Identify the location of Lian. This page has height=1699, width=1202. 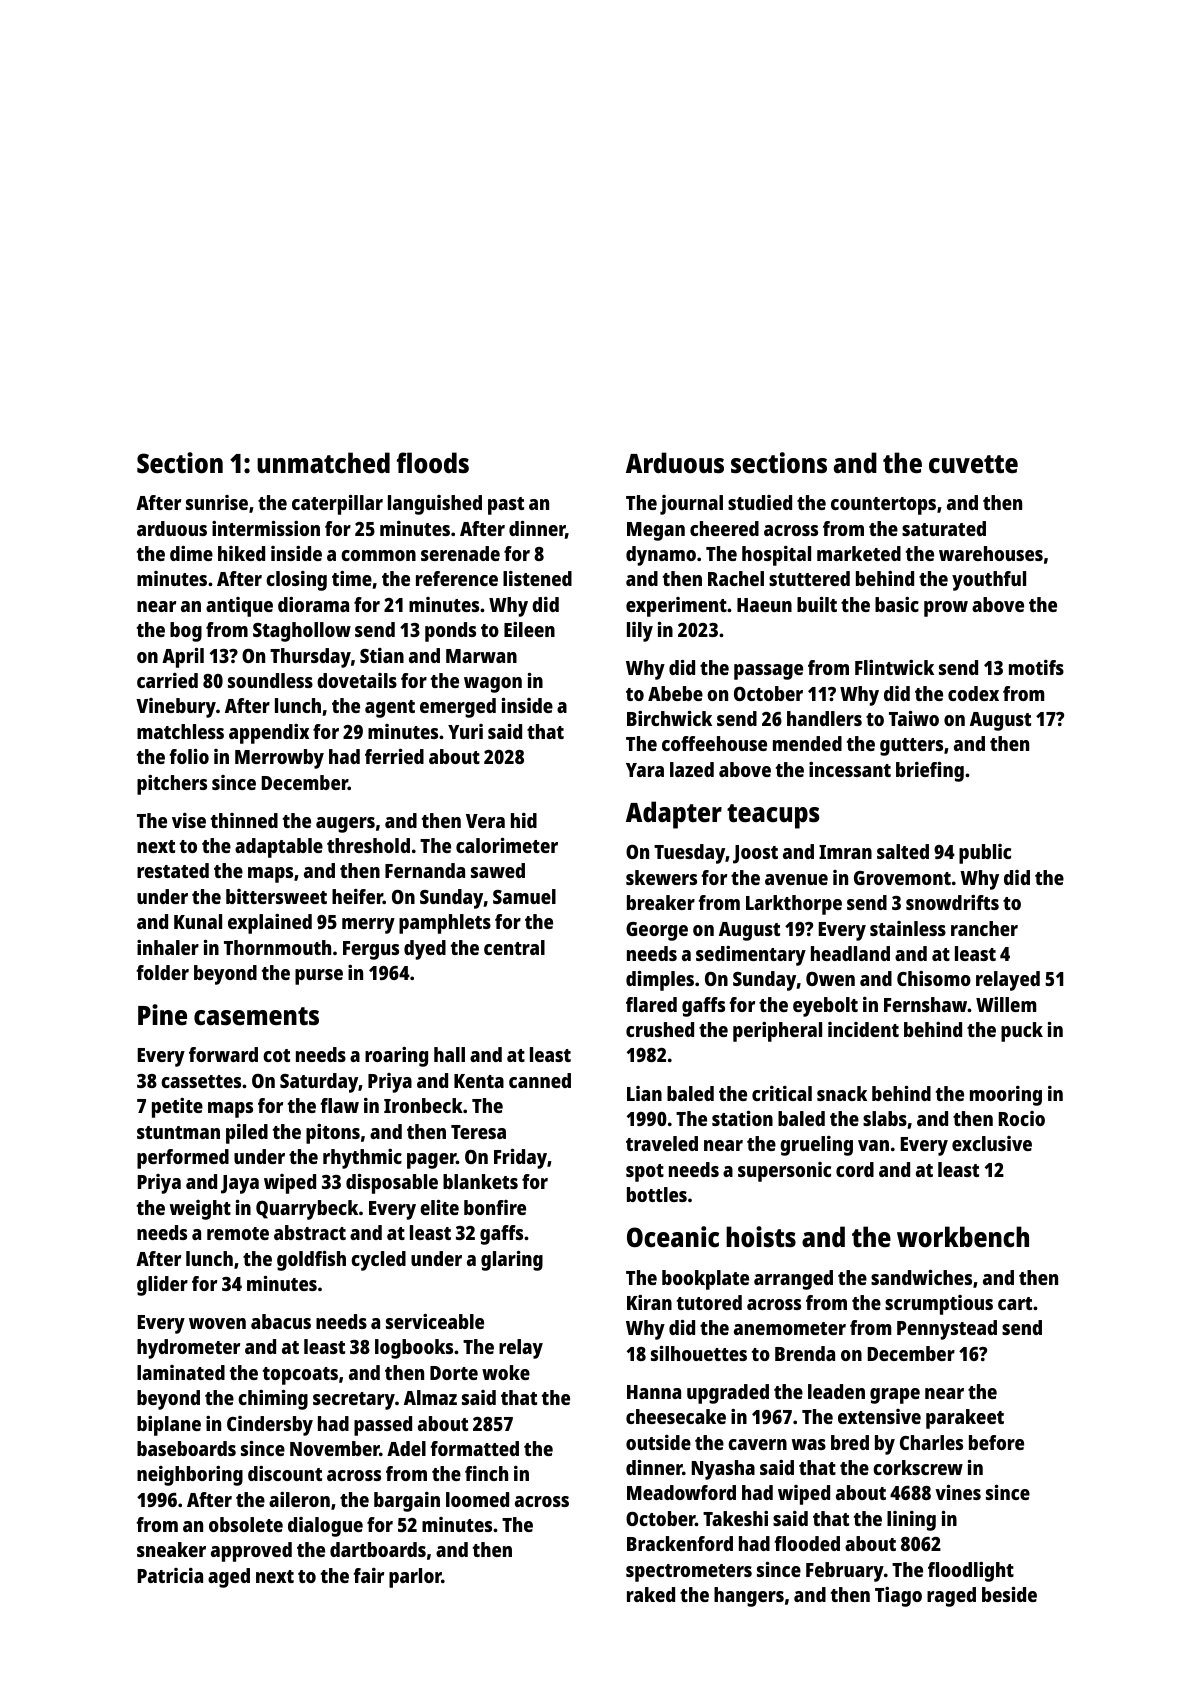
(644, 1093).
